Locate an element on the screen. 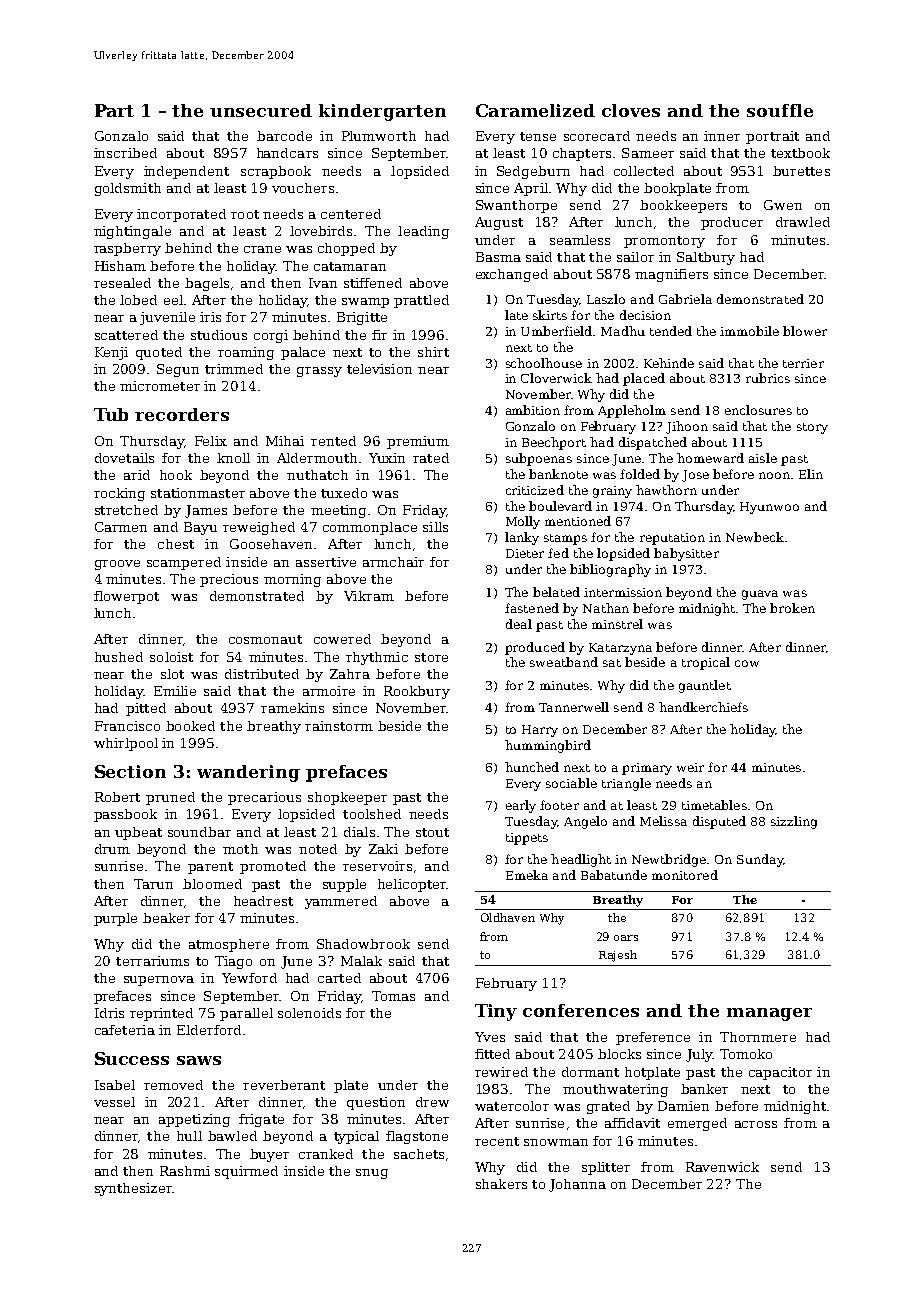  snug is located at coordinates (372, 1174).
